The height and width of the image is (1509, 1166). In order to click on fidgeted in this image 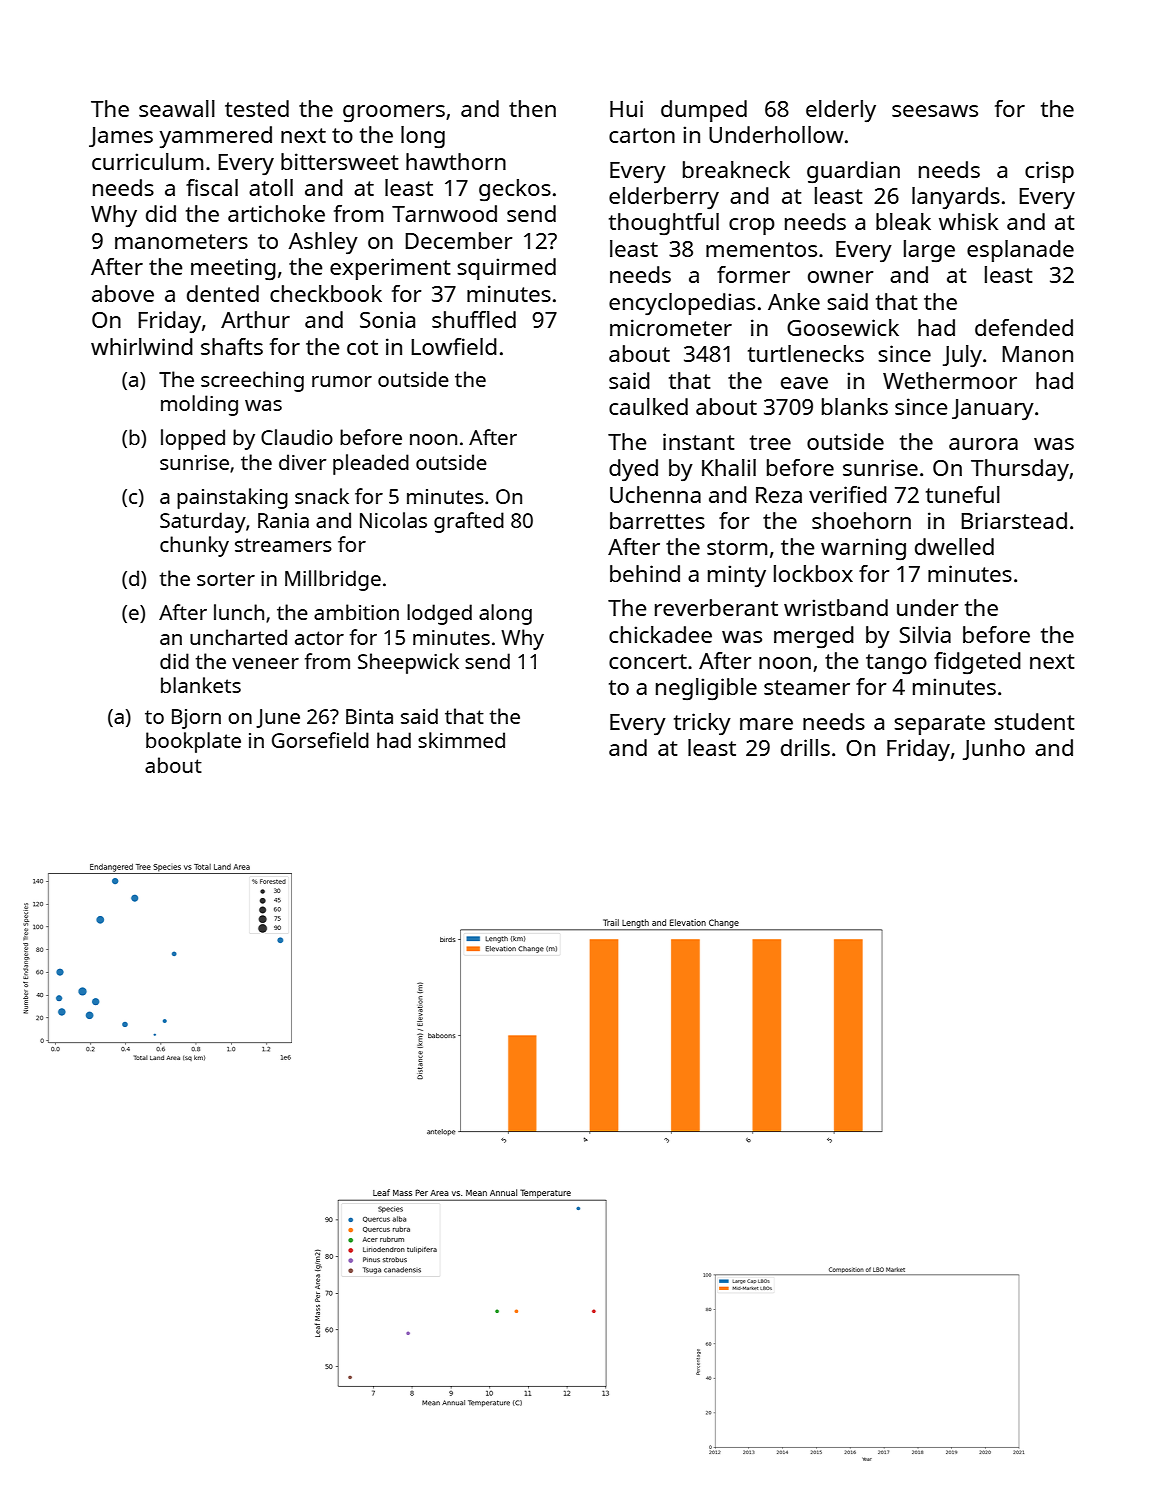, I will do `click(977, 663)`.
